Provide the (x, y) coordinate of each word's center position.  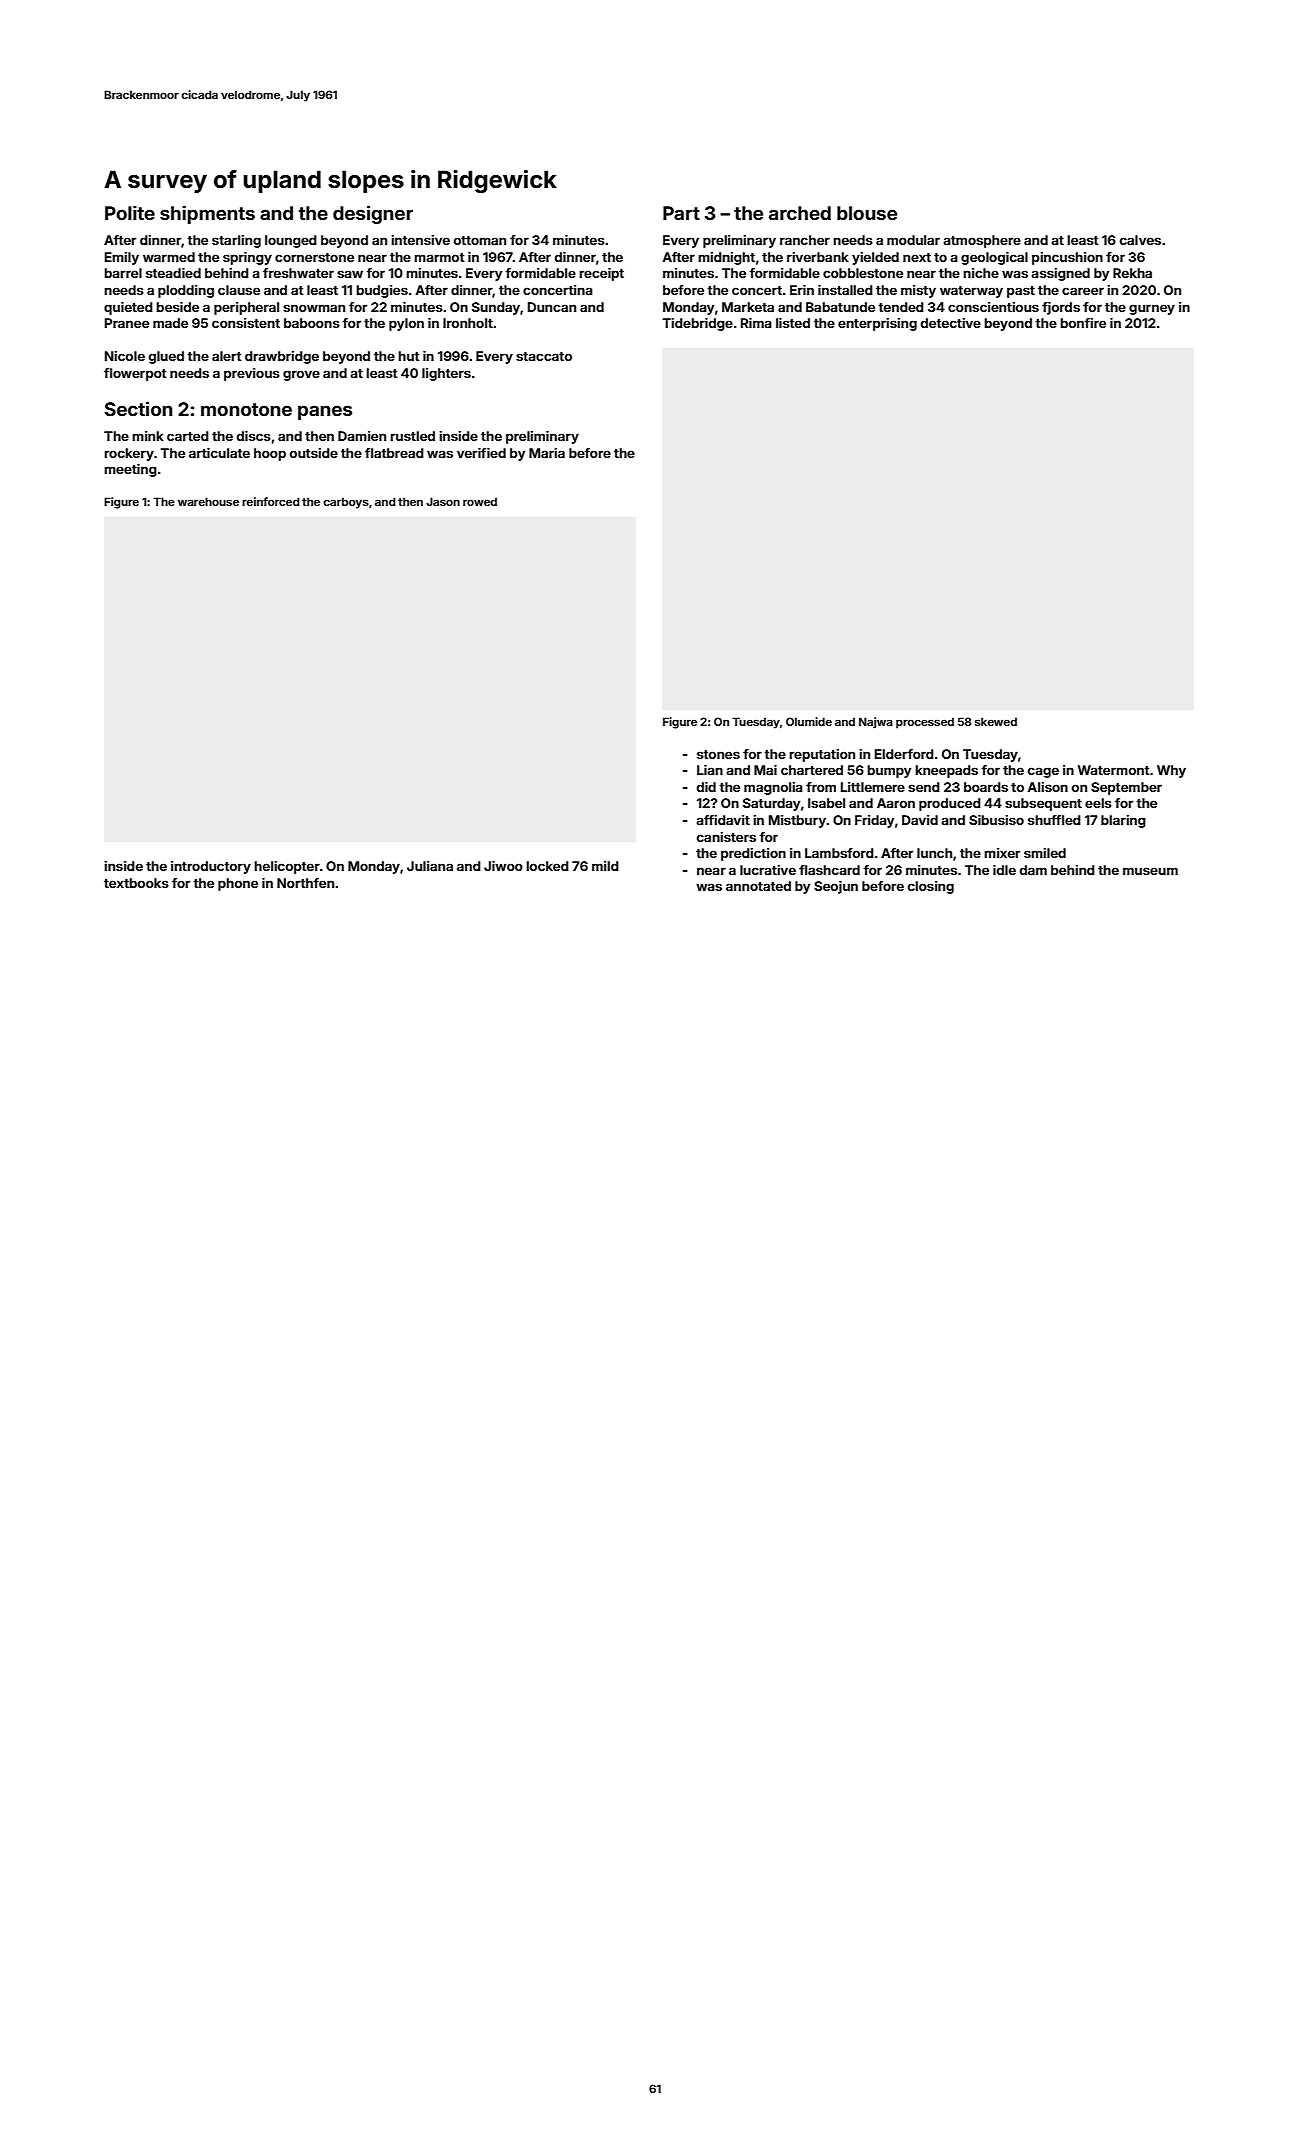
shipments (207, 214)
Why (1171, 771)
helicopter (287, 867)
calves (1140, 240)
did (706, 787)
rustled (412, 436)
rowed (480, 501)
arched (800, 213)
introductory (211, 867)
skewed (996, 721)
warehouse (208, 501)
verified (481, 453)
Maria (547, 453)
